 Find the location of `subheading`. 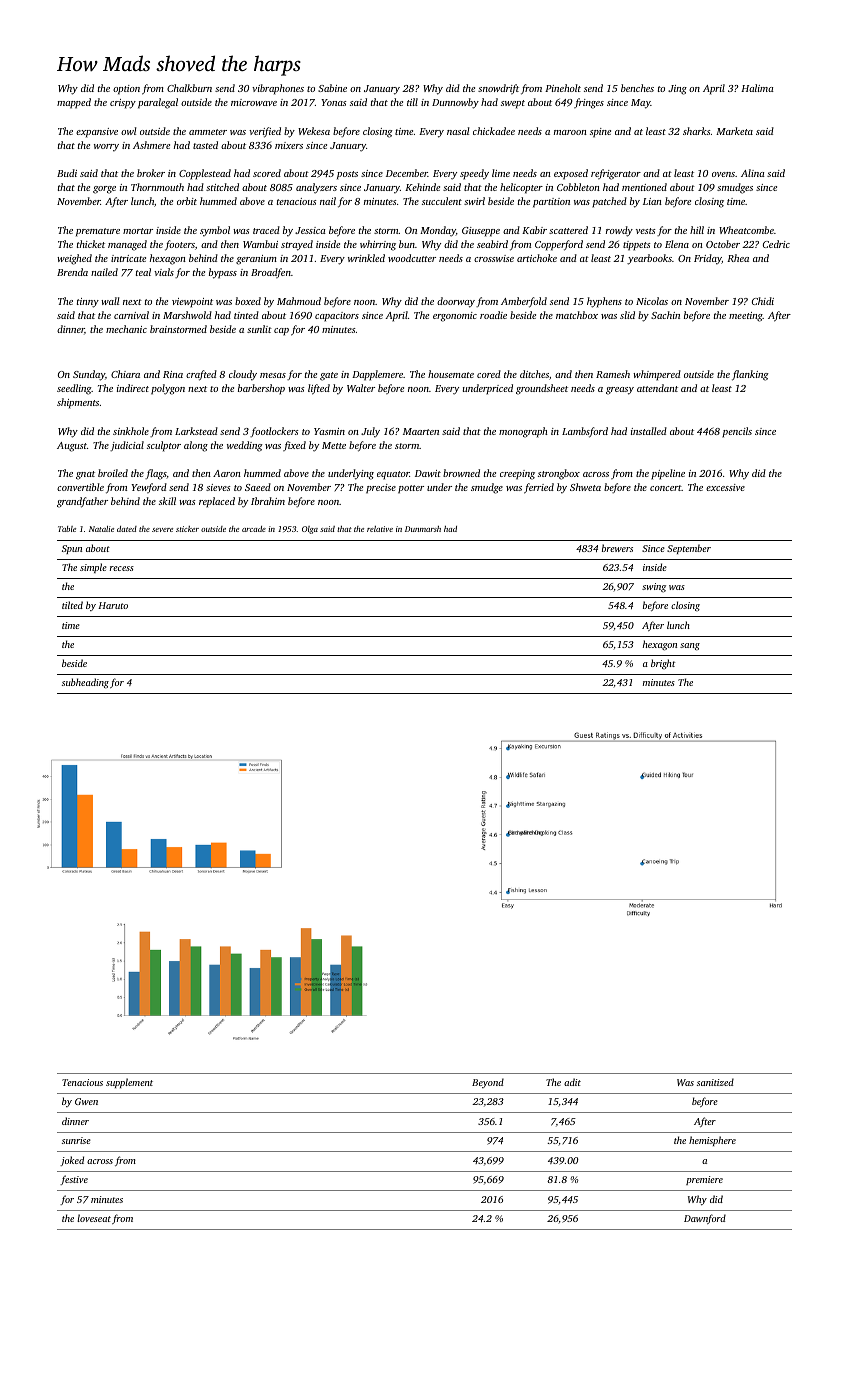

subheading is located at coordinates (85, 683).
